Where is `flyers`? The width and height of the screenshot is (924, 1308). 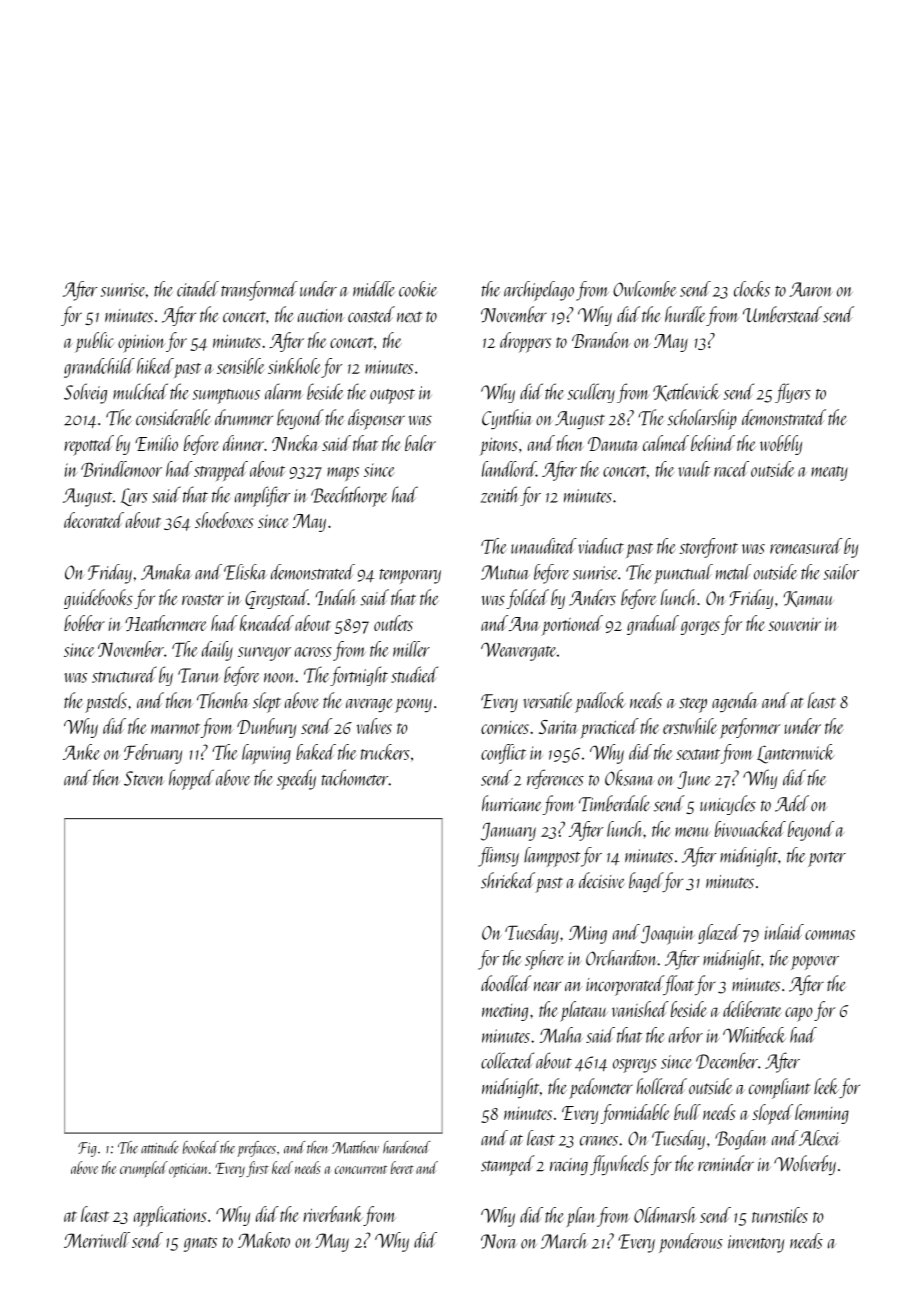
flyers is located at coordinates (793, 393).
